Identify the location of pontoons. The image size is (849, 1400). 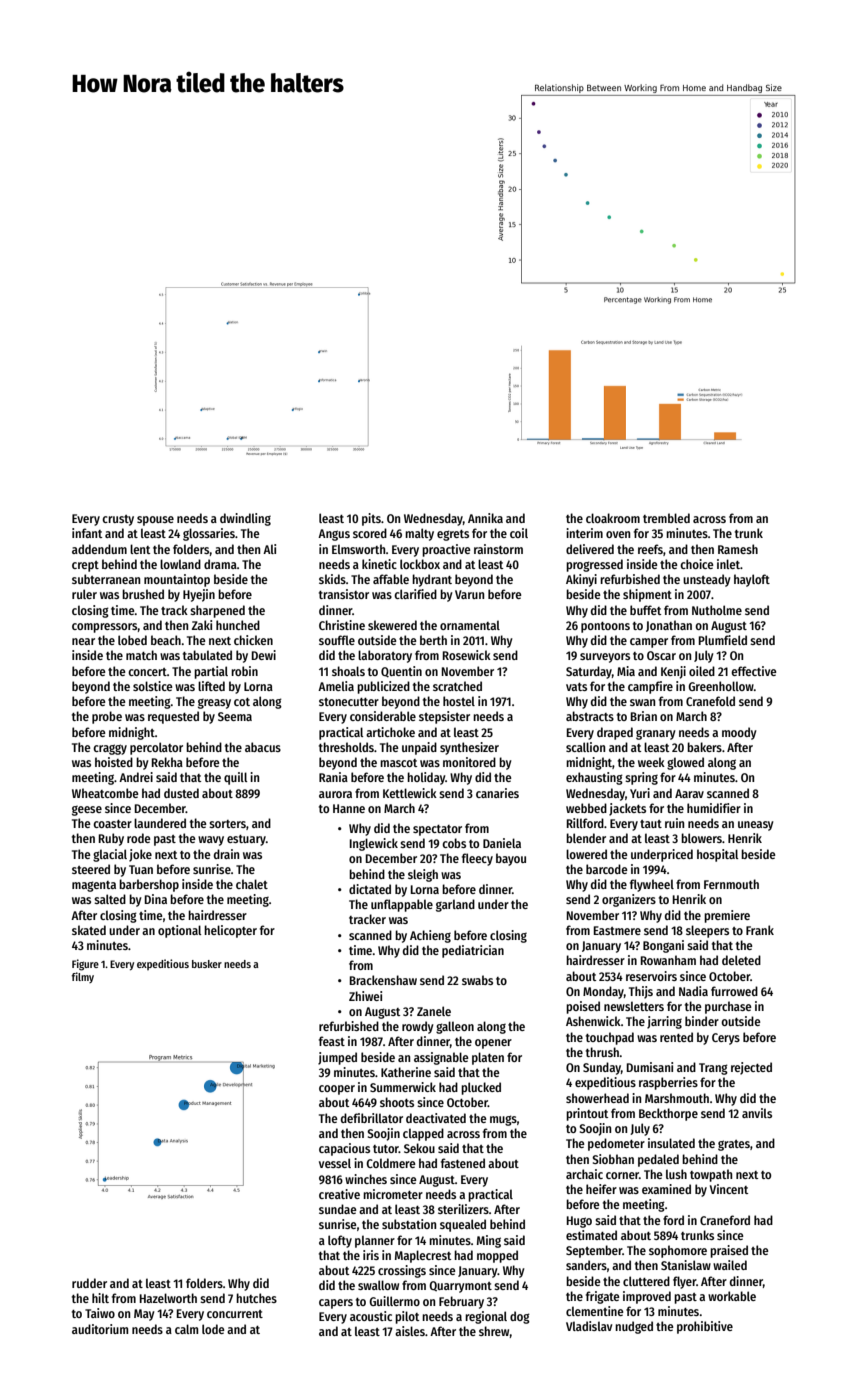
(605, 627).
